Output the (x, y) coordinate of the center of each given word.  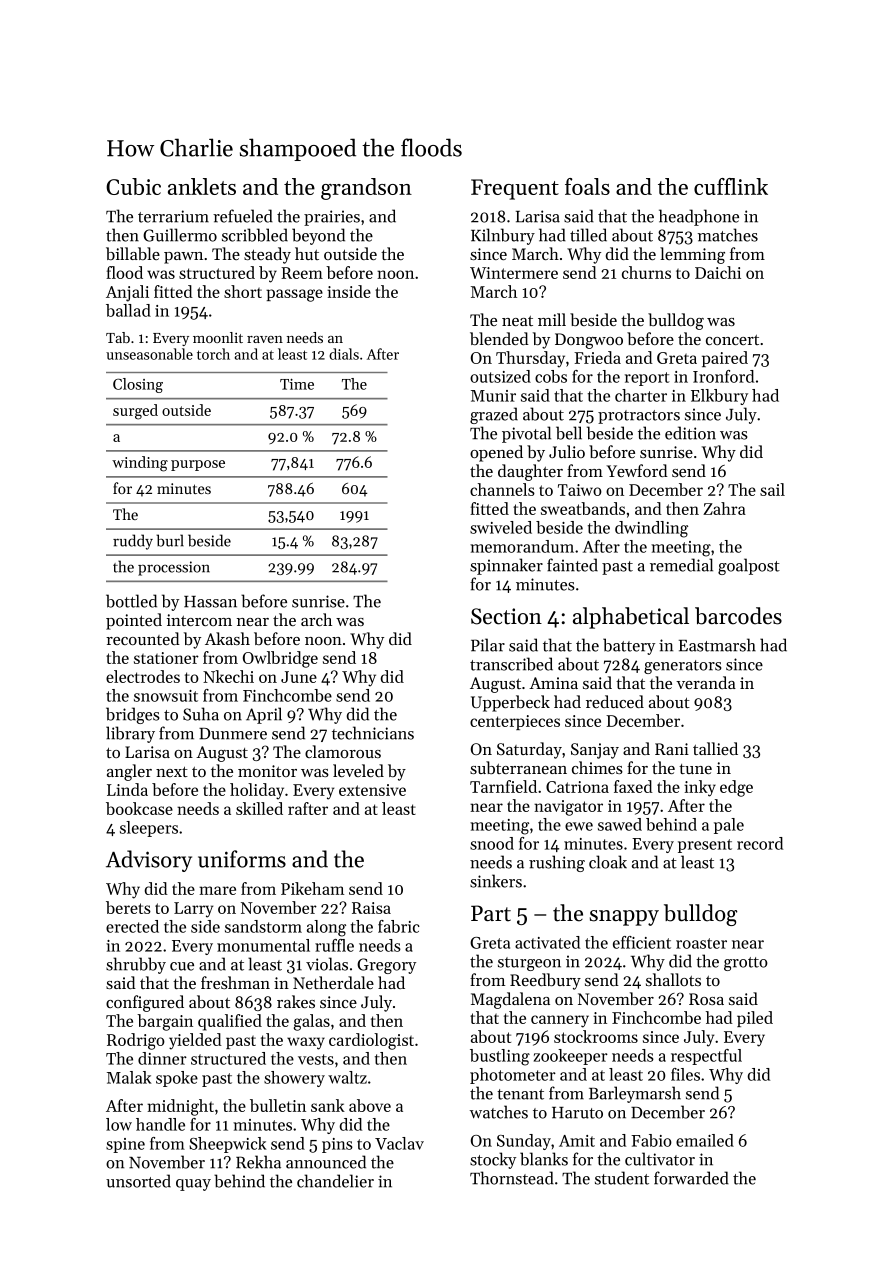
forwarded (691, 1178)
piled (755, 1019)
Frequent (515, 189)
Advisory (149, 861)
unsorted (138, 1181)
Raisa (371, 908)
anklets (202, 186)
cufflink (731, 186)
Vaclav (399, 1143)
